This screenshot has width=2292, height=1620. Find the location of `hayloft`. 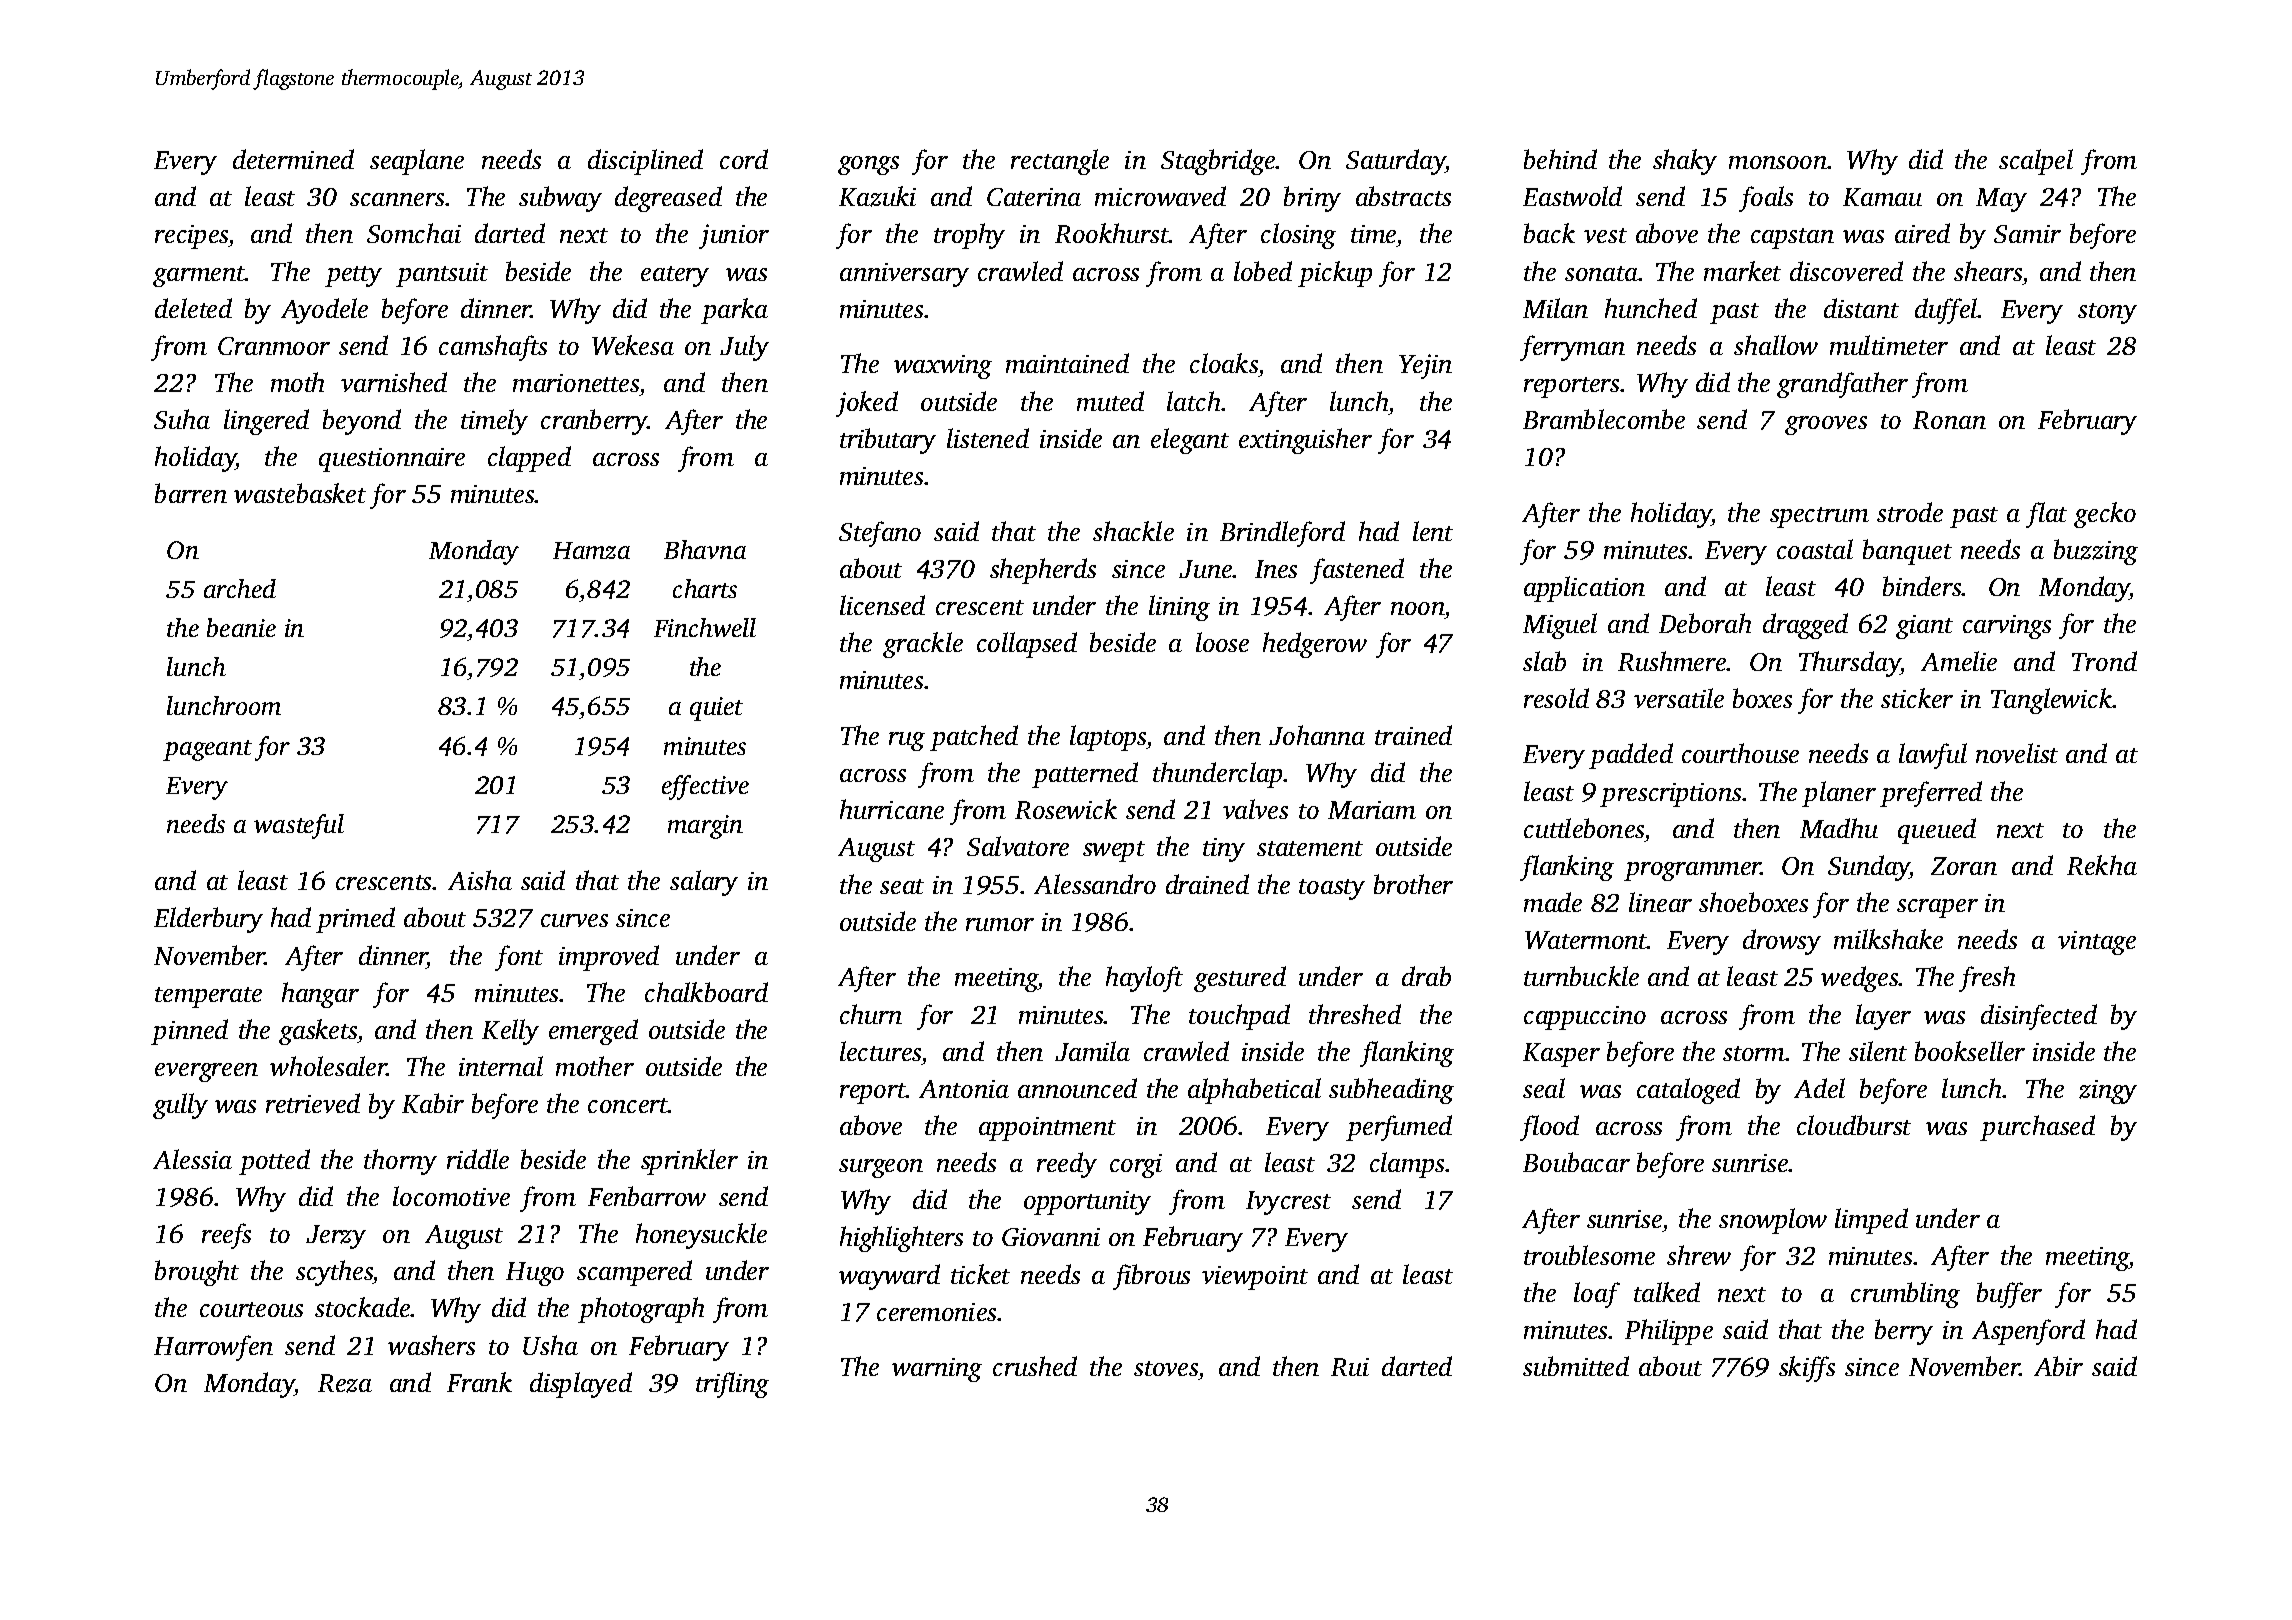

hayloft is located at coordinates (1144, 979).
